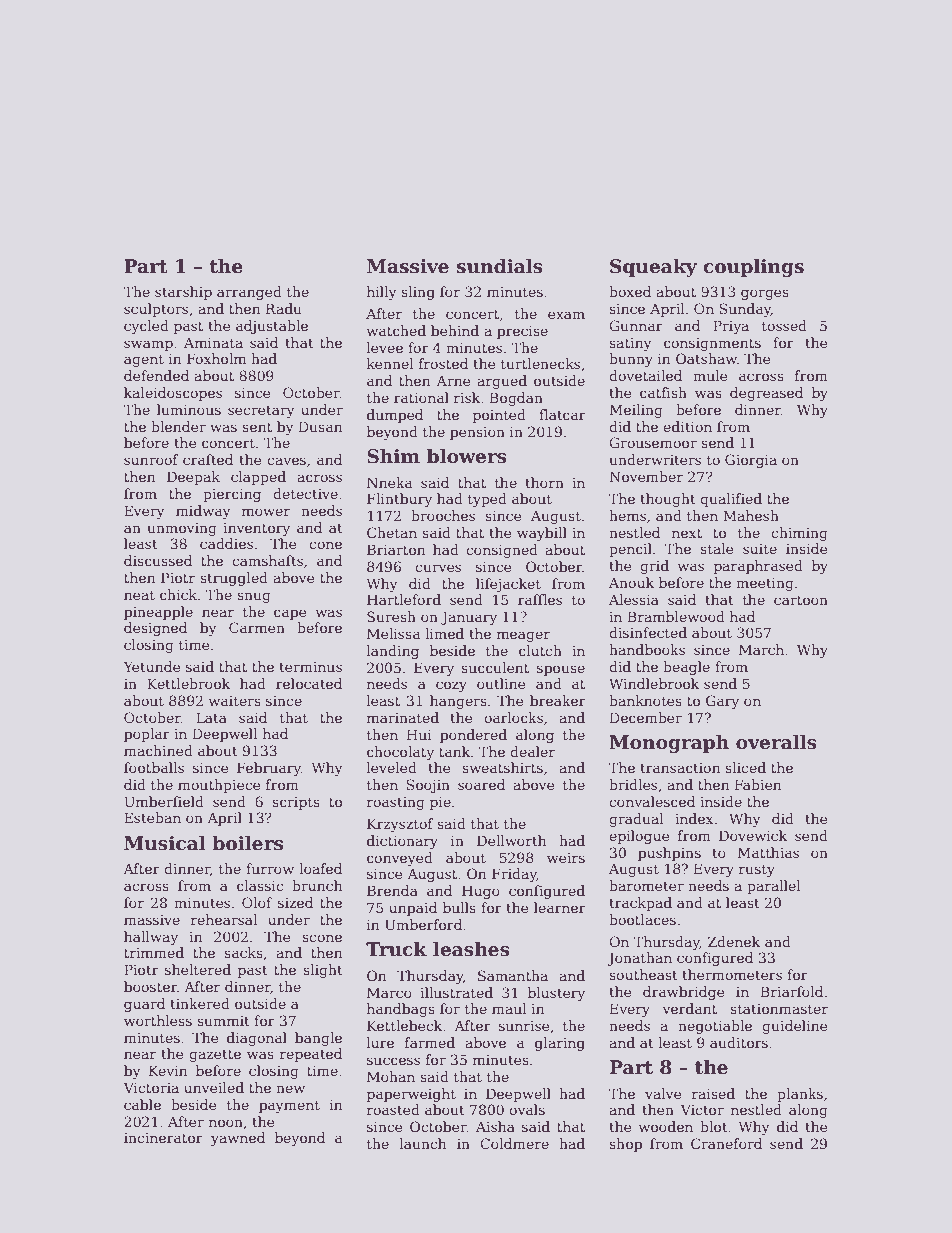 This document has height=1233, width=952. What do you see at coordinates (399, 500) in the document?
I see `Flintbury` at bounding box center [399, 500].
